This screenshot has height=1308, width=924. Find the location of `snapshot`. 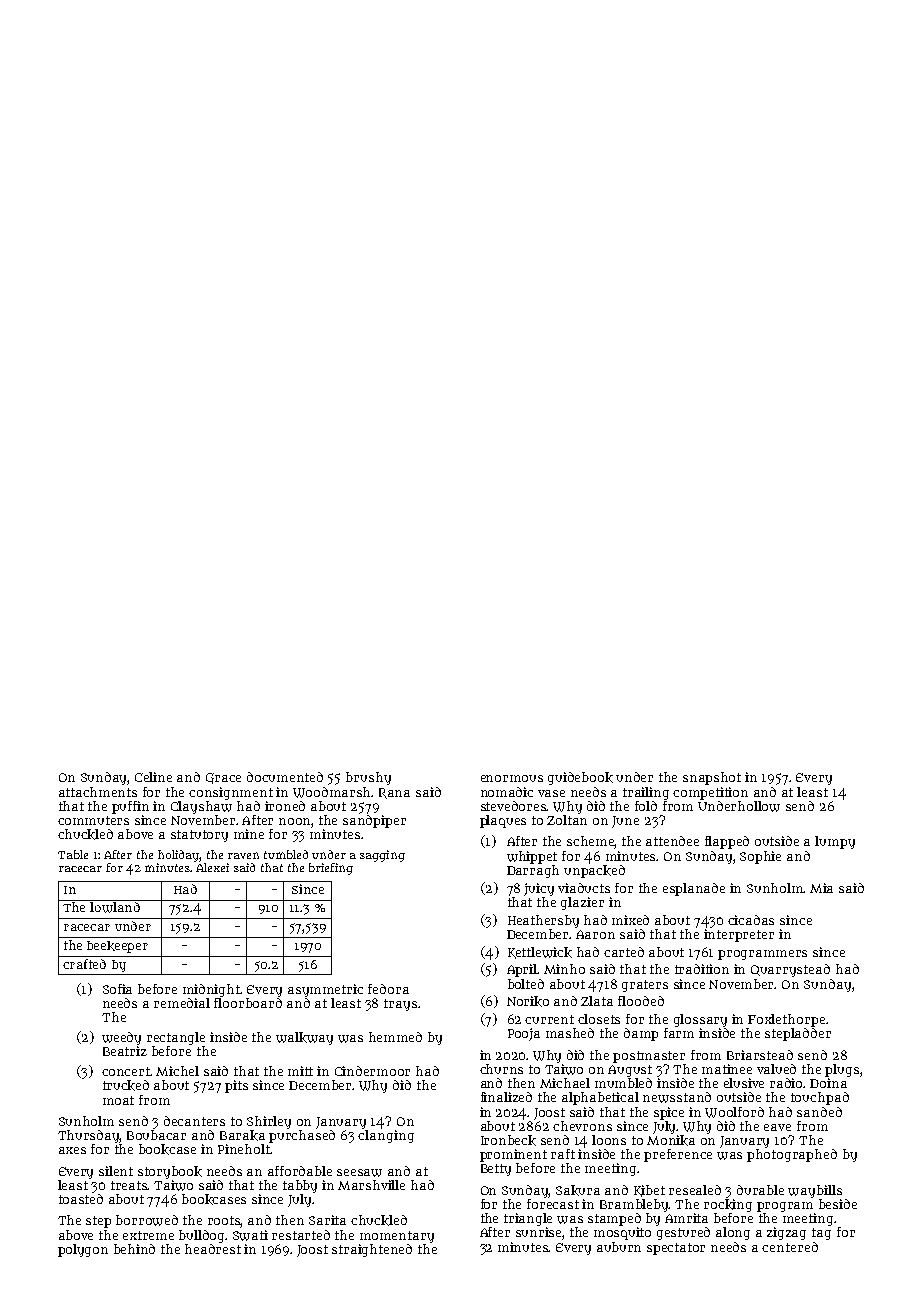

snapshot is located at coordinates (712, 778).
